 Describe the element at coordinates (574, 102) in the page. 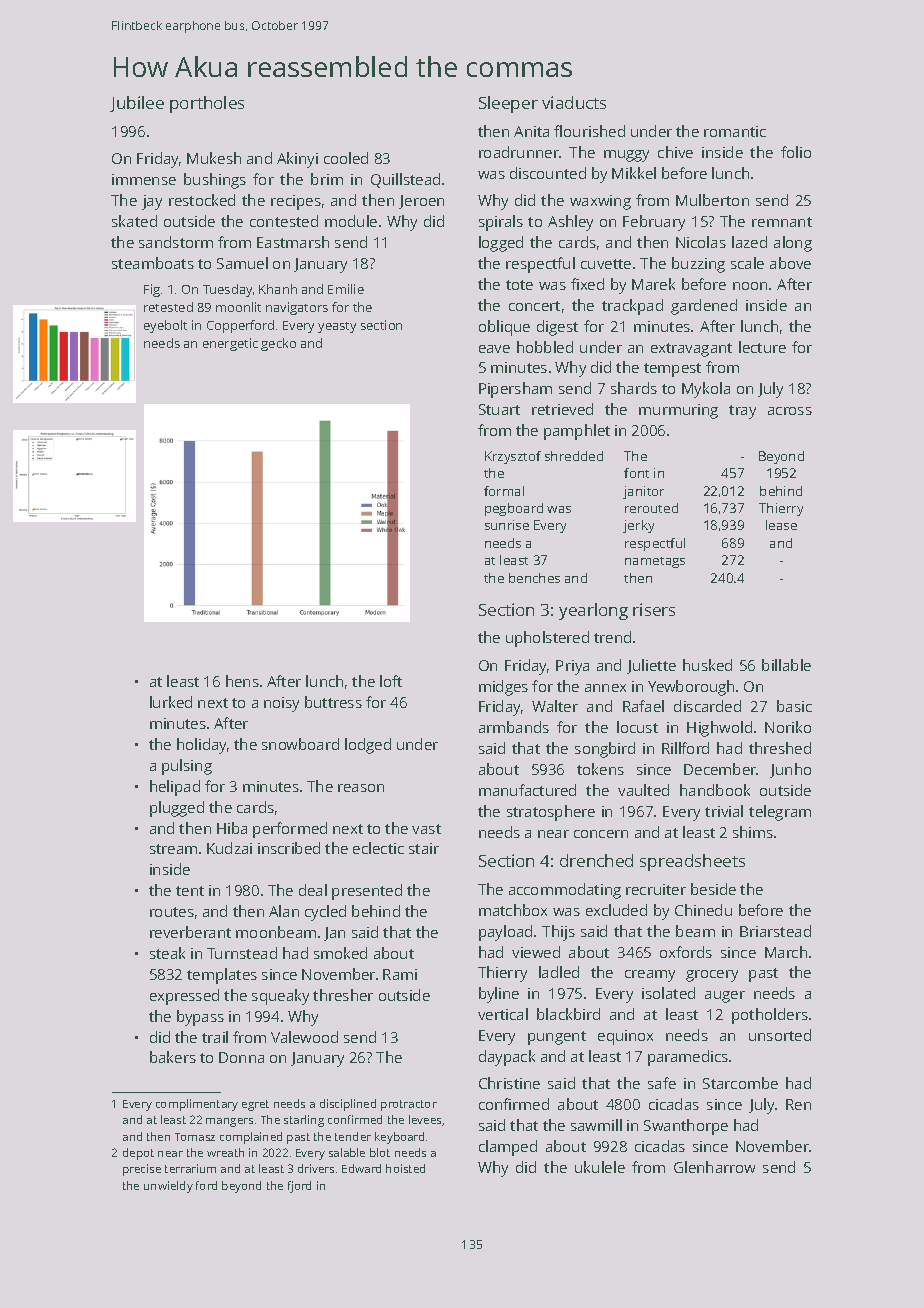

I see `viaducts` at that location.
